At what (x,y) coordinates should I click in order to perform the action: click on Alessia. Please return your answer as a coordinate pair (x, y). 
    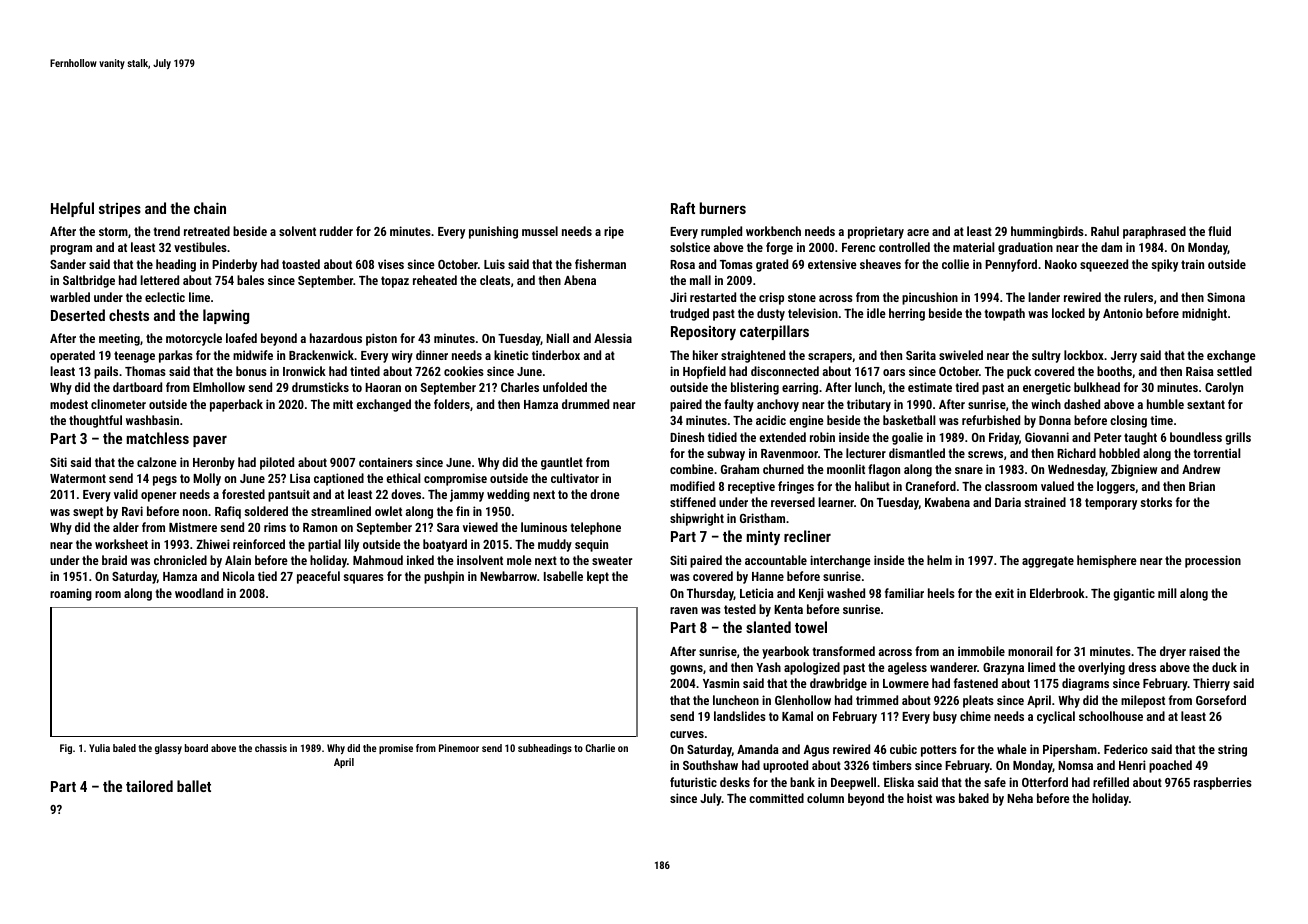
    Looking at the image, I should click on (613, 338).
